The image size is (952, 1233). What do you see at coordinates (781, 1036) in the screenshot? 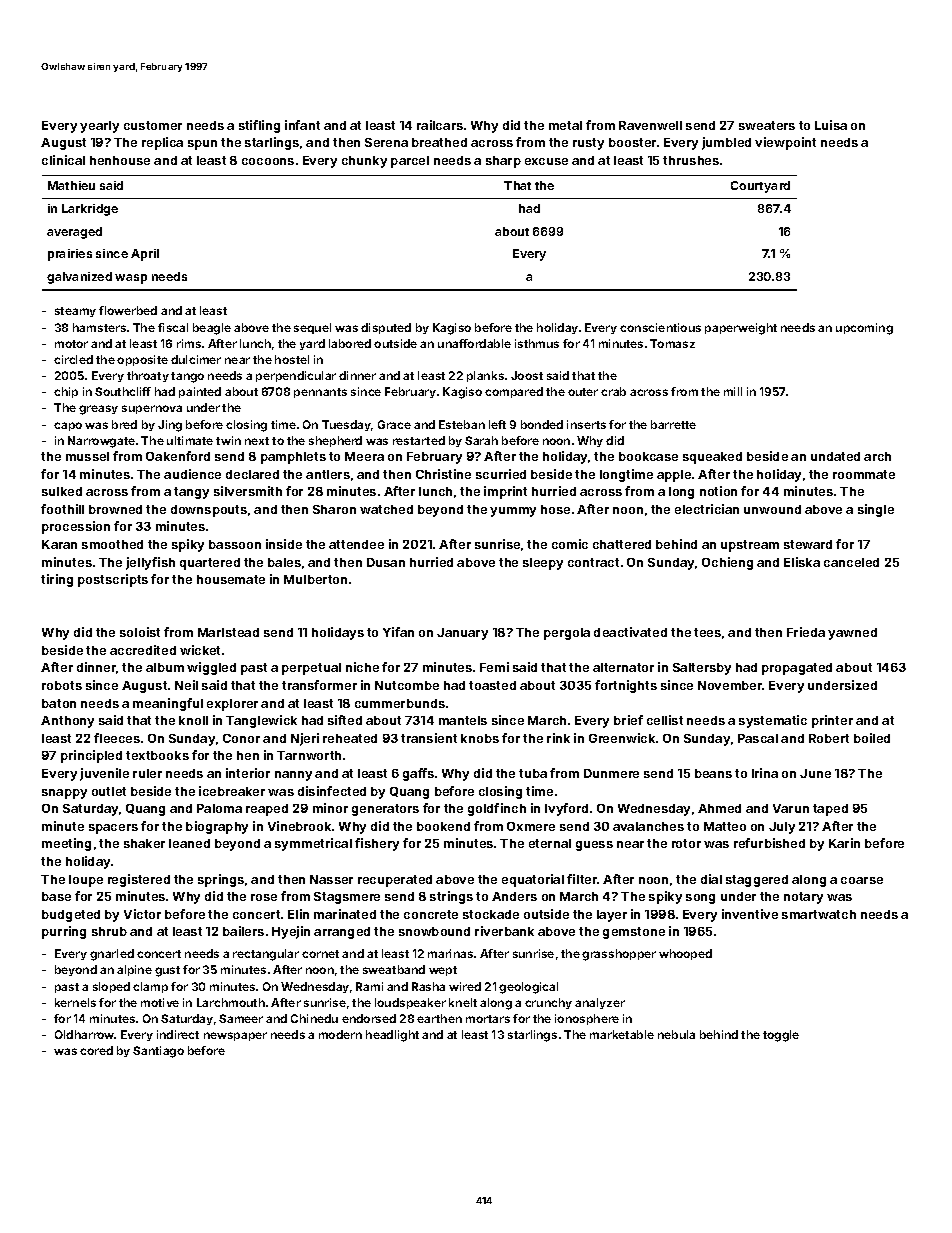
I see `toggle` at bounding box center [781, 1036].
